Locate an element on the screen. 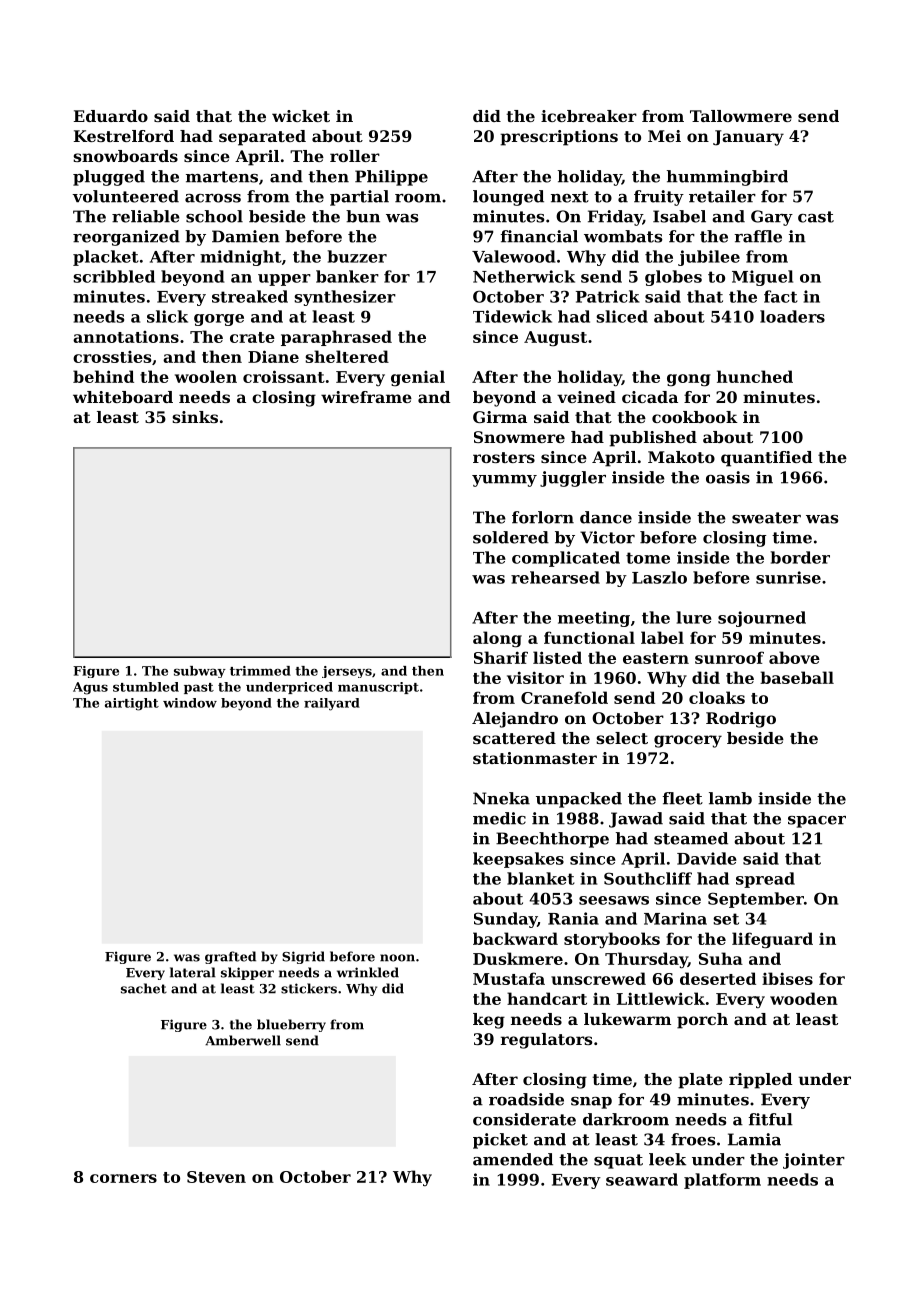  airtight is located at coordinates (132, 704).
